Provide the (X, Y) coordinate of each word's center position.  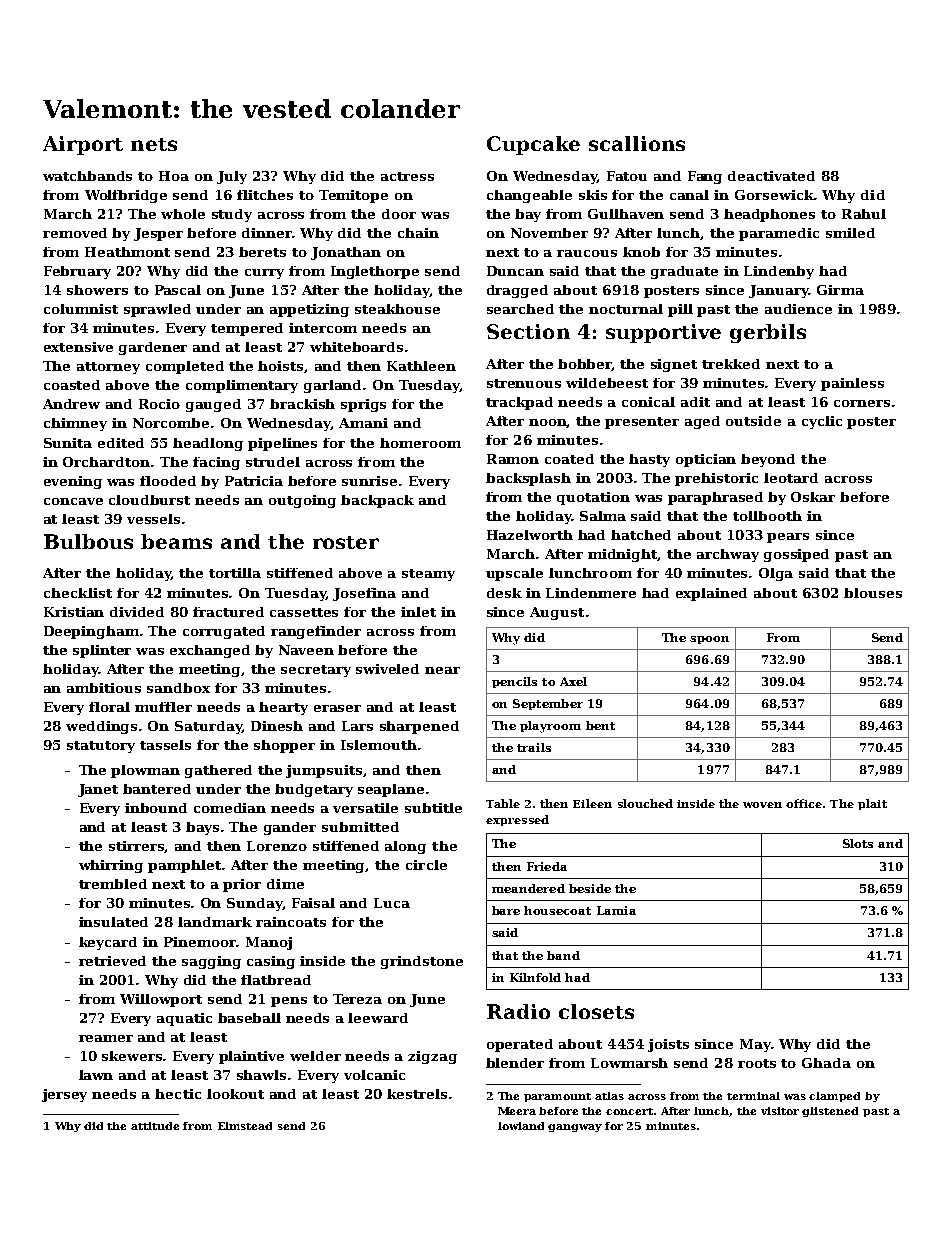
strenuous (524, 383)
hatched (641, 535)
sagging (211, 962)
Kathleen (421, 366)
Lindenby (779, 272)
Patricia (254, 481)
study (232, 215)
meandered (528, 888)
